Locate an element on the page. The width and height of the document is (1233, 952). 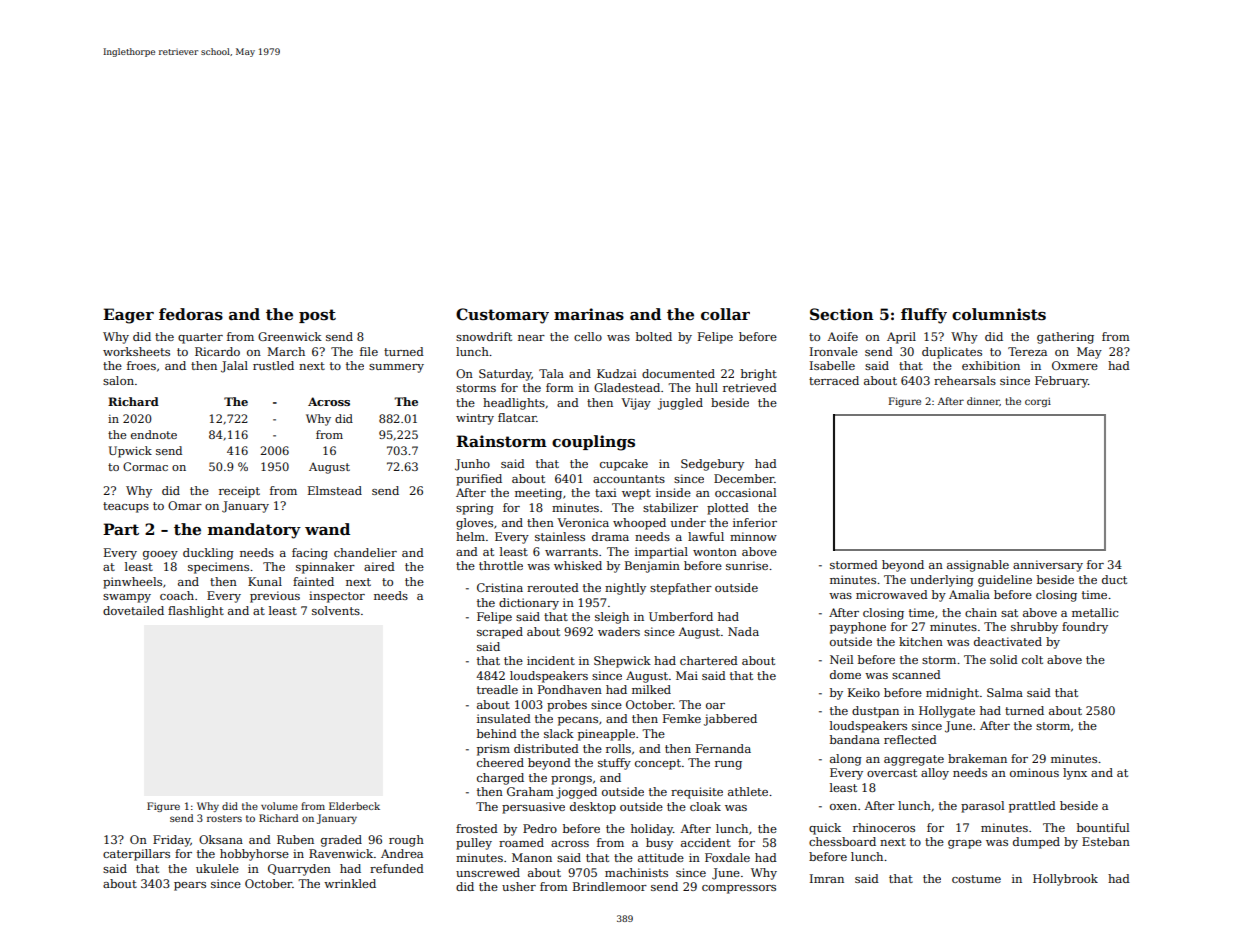
lynx is located at coordinates (1075, 774).
